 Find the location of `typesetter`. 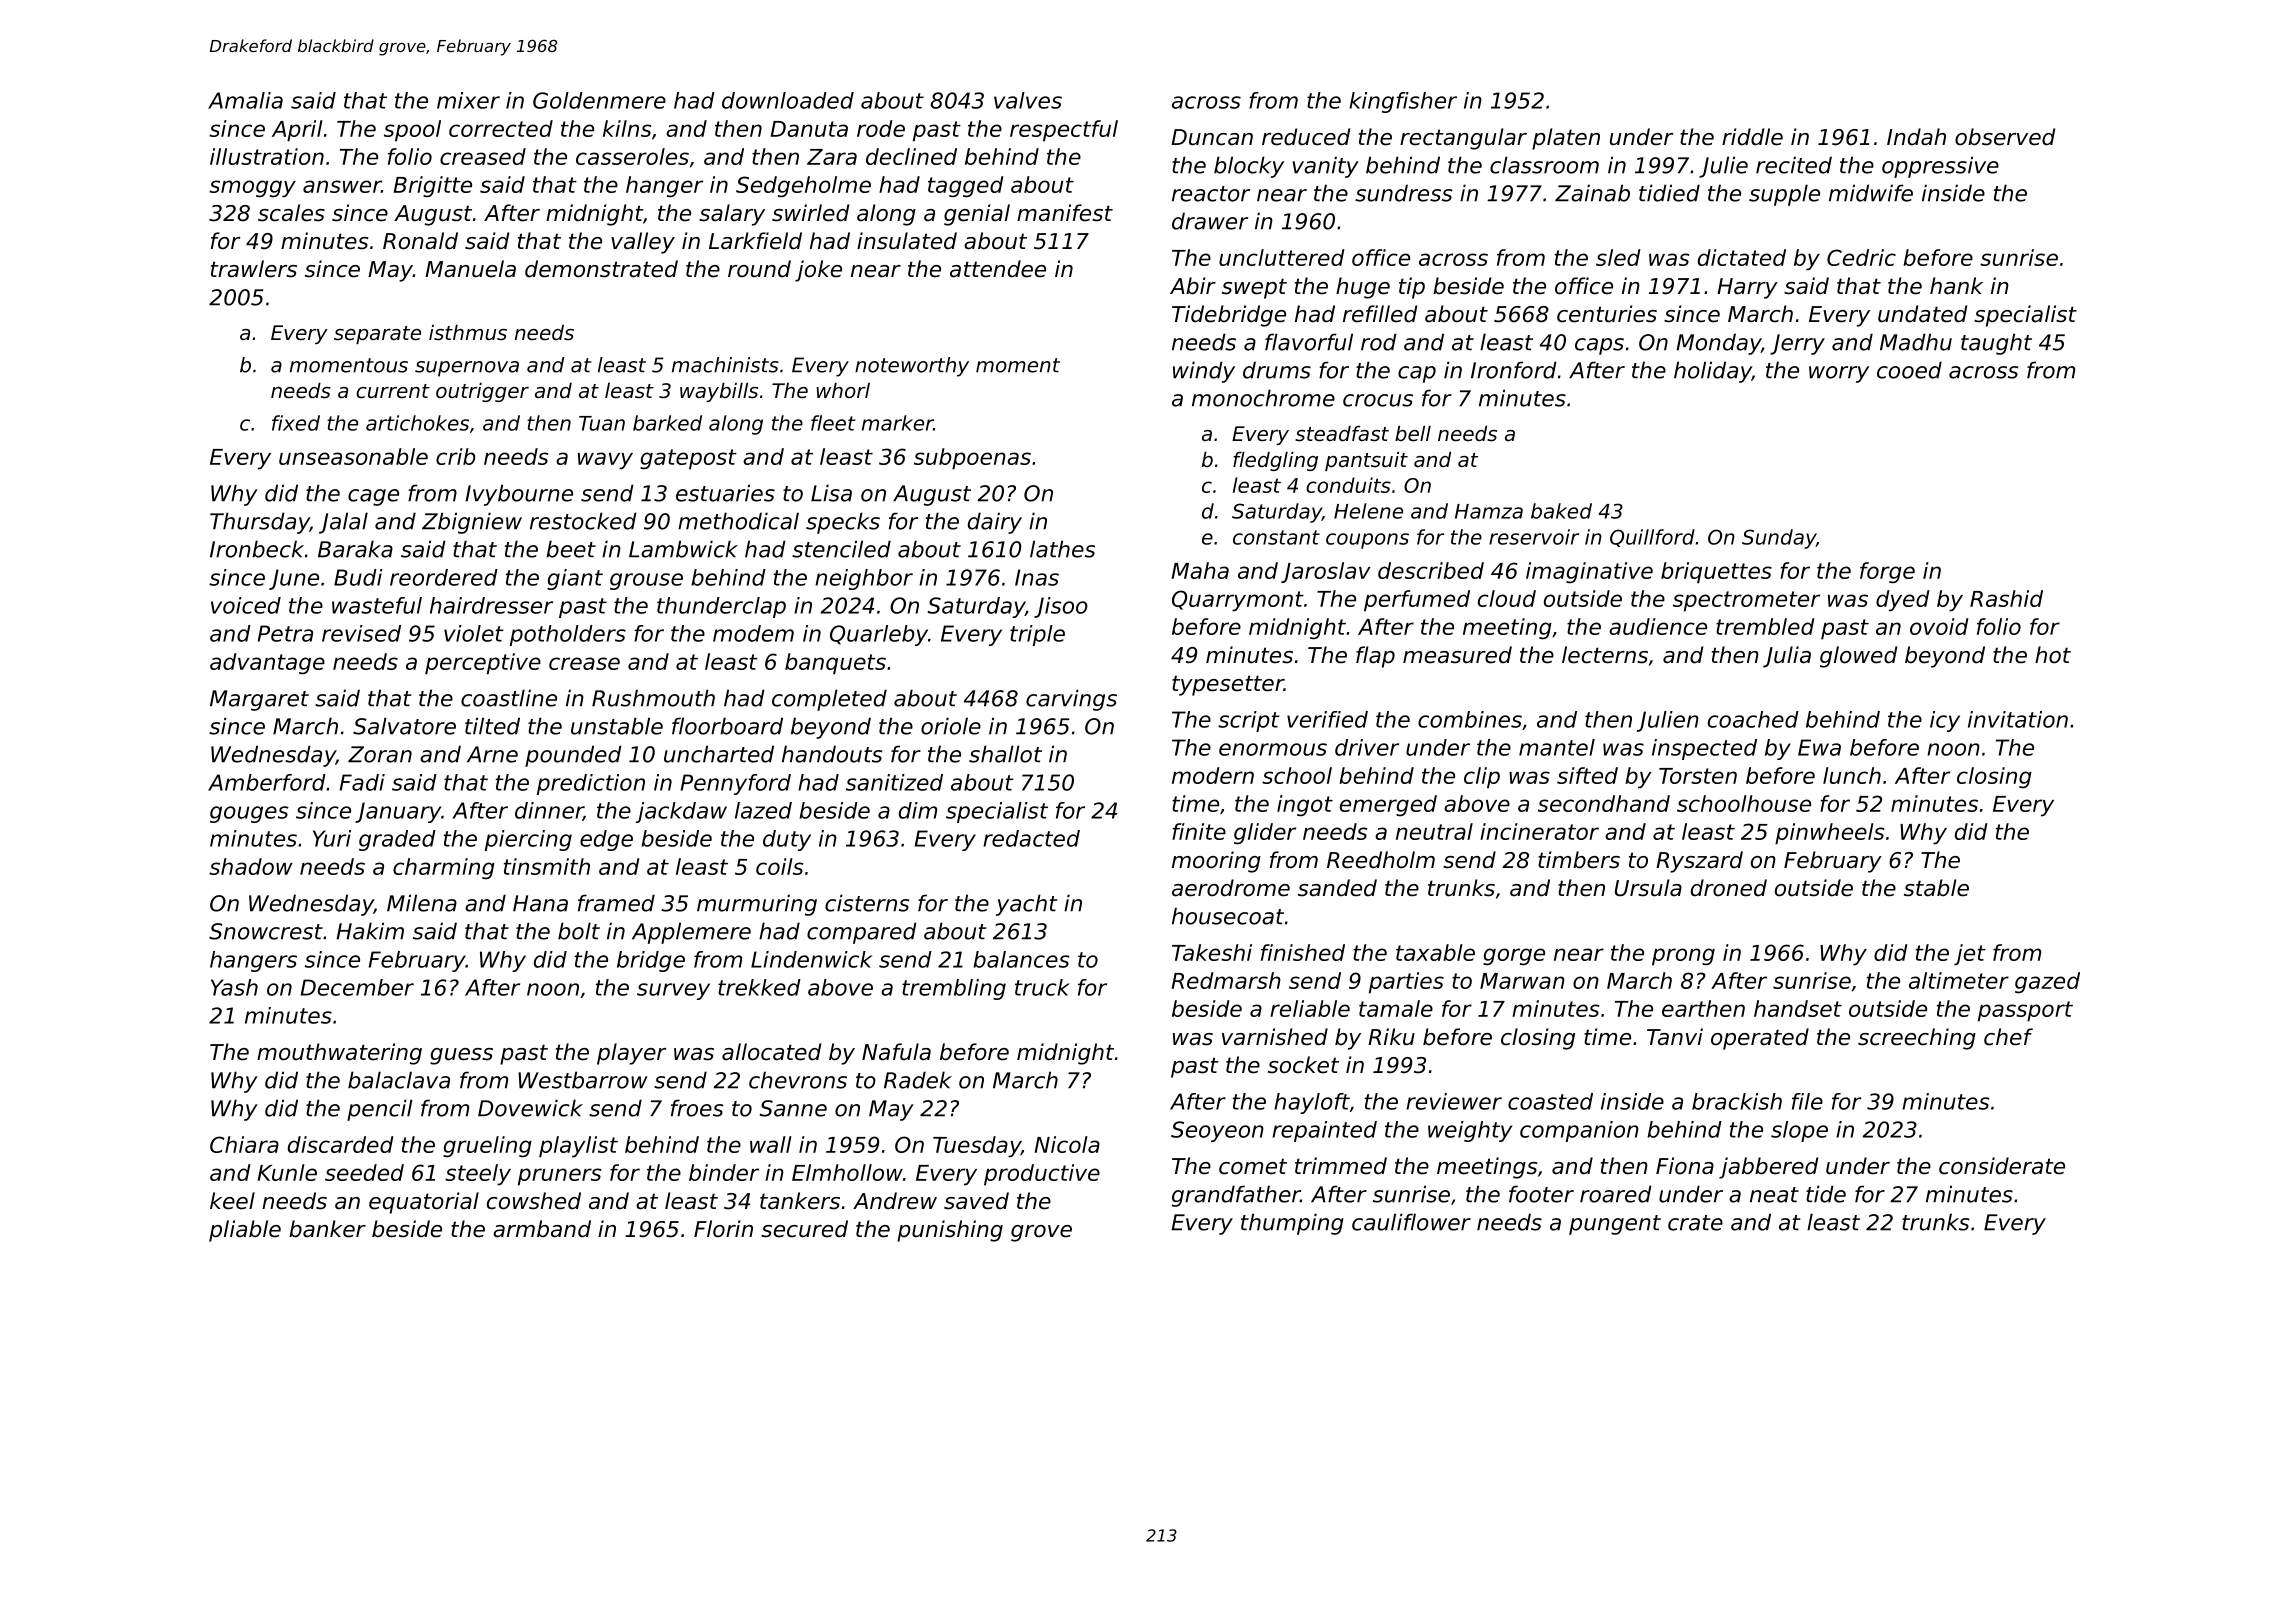

typesetter is located at coordinates (1228, 685).
